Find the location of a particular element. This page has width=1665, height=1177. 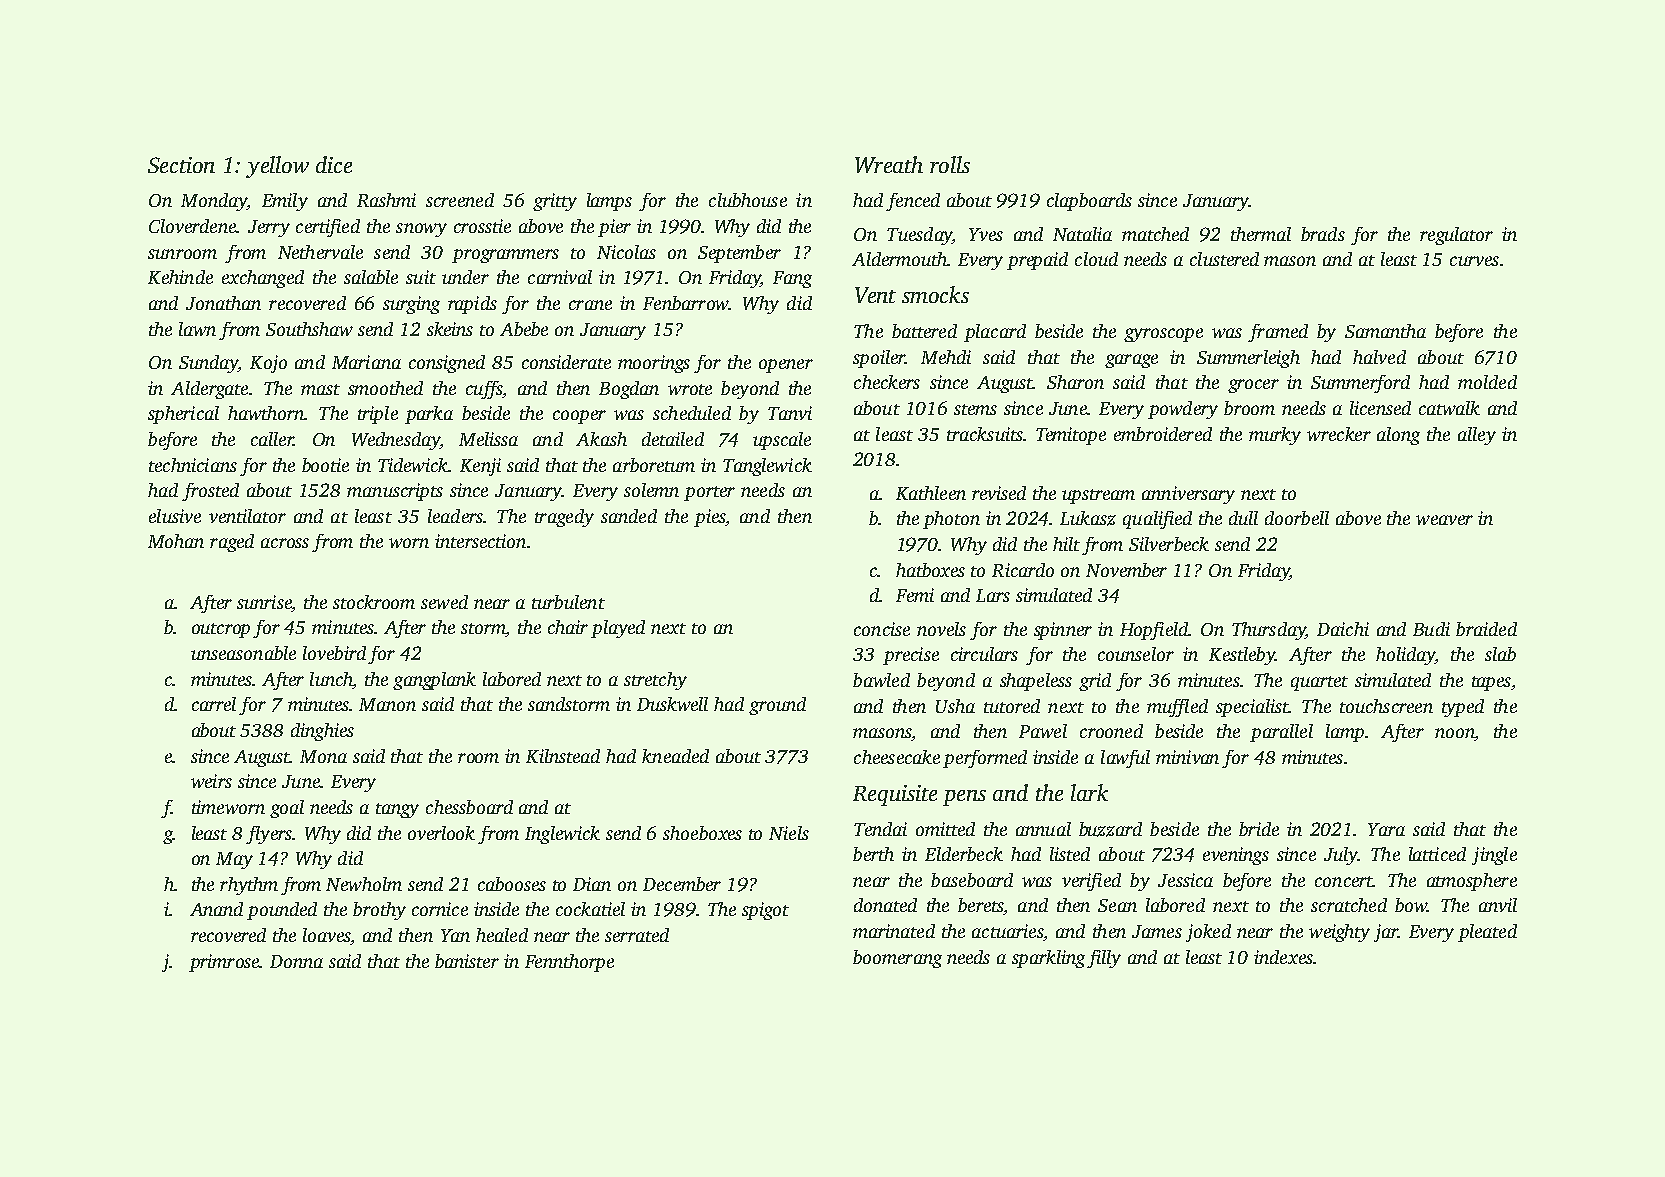

Emily is located at coordinates (285, 202).
